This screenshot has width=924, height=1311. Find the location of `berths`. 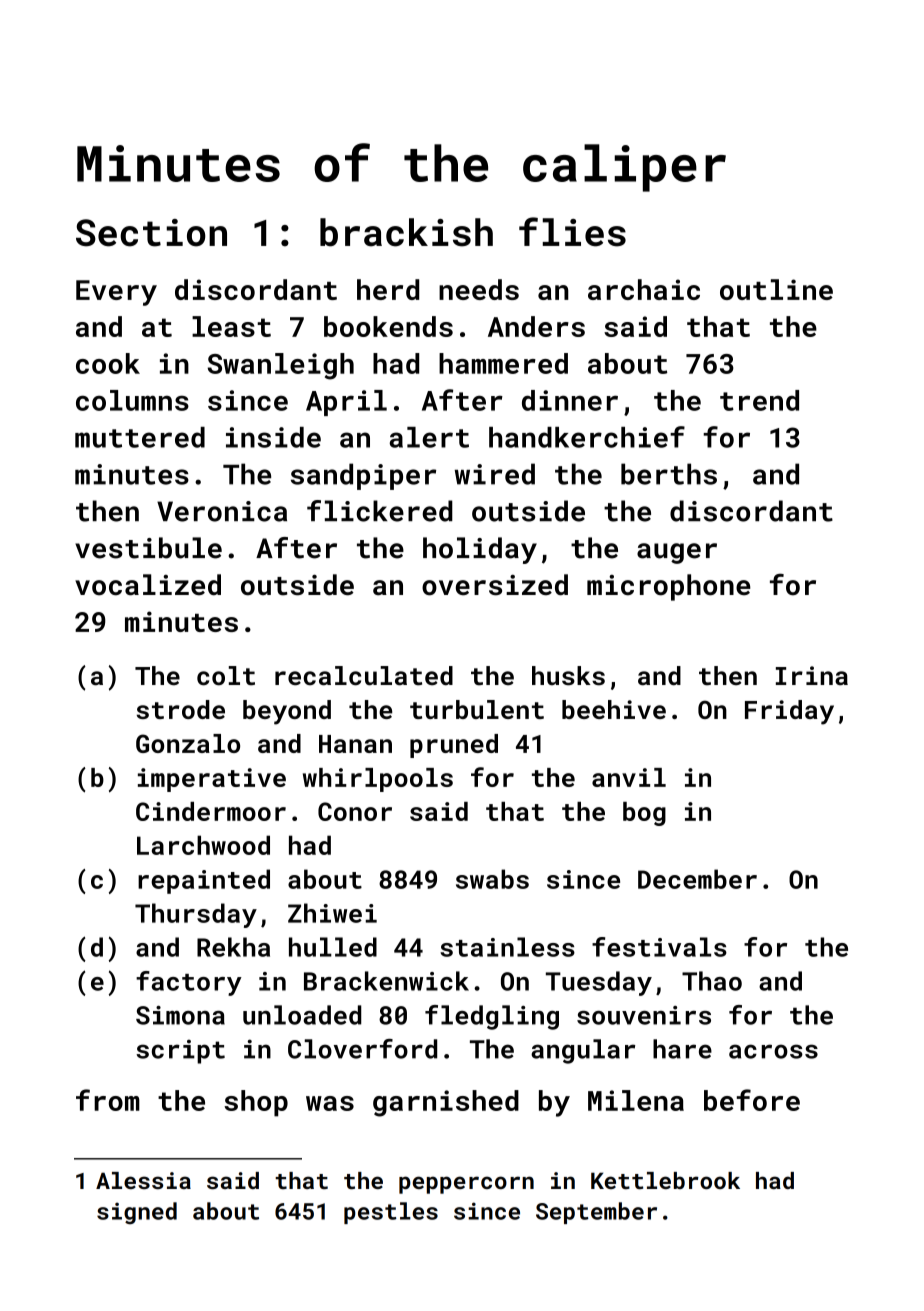

berths is located at coordinates (669, 474).
